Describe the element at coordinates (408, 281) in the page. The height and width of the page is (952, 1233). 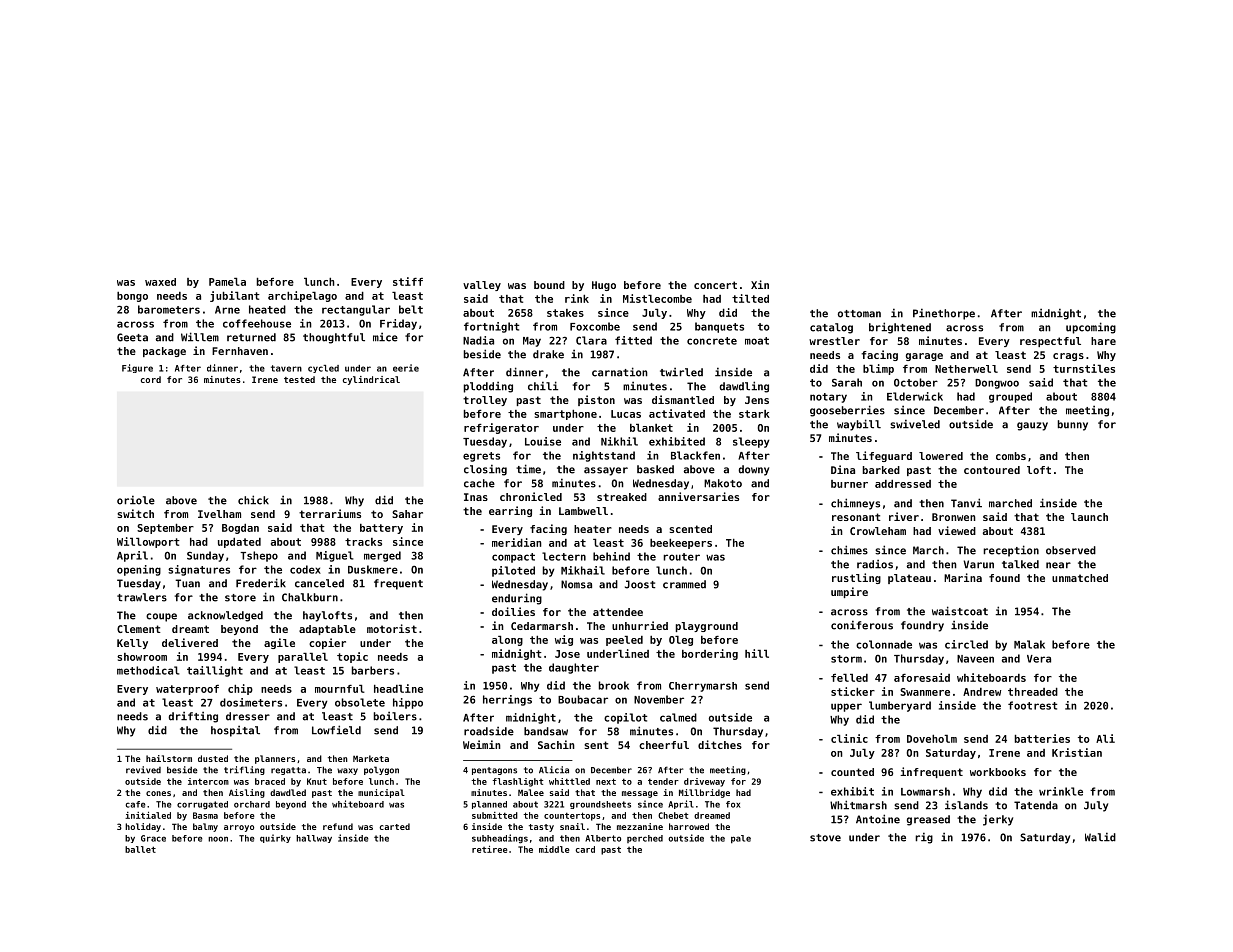
I see `stiff` at that location.
